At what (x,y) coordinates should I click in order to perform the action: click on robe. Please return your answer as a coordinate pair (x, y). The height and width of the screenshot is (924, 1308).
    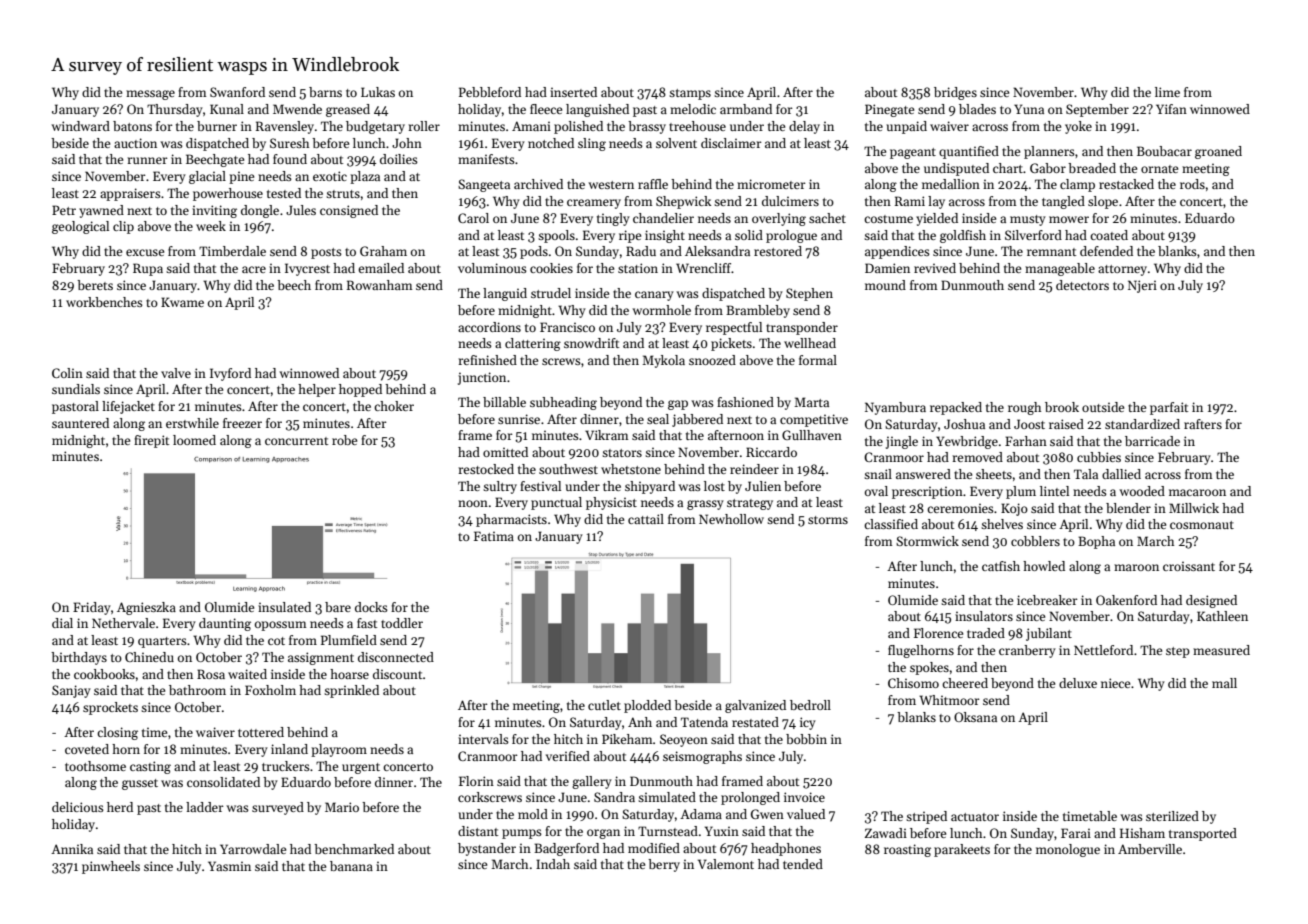
    Looking at the image, I should click on (344, 440).
